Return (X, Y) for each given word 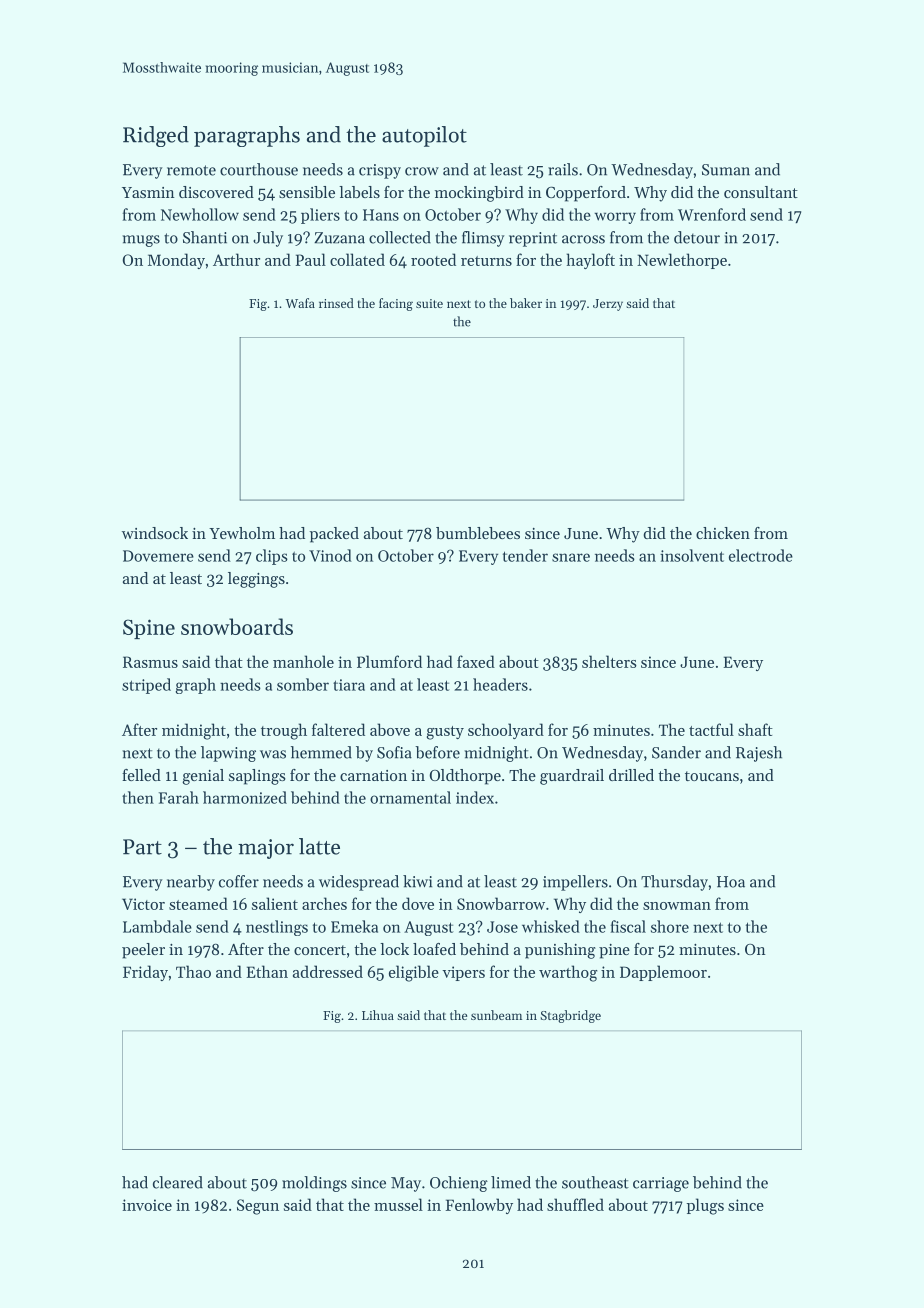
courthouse (259, 169)
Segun (258, 1207)
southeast (595, 1182)
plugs (705, 1206)
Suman (726, 170)
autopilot (424, 136)
